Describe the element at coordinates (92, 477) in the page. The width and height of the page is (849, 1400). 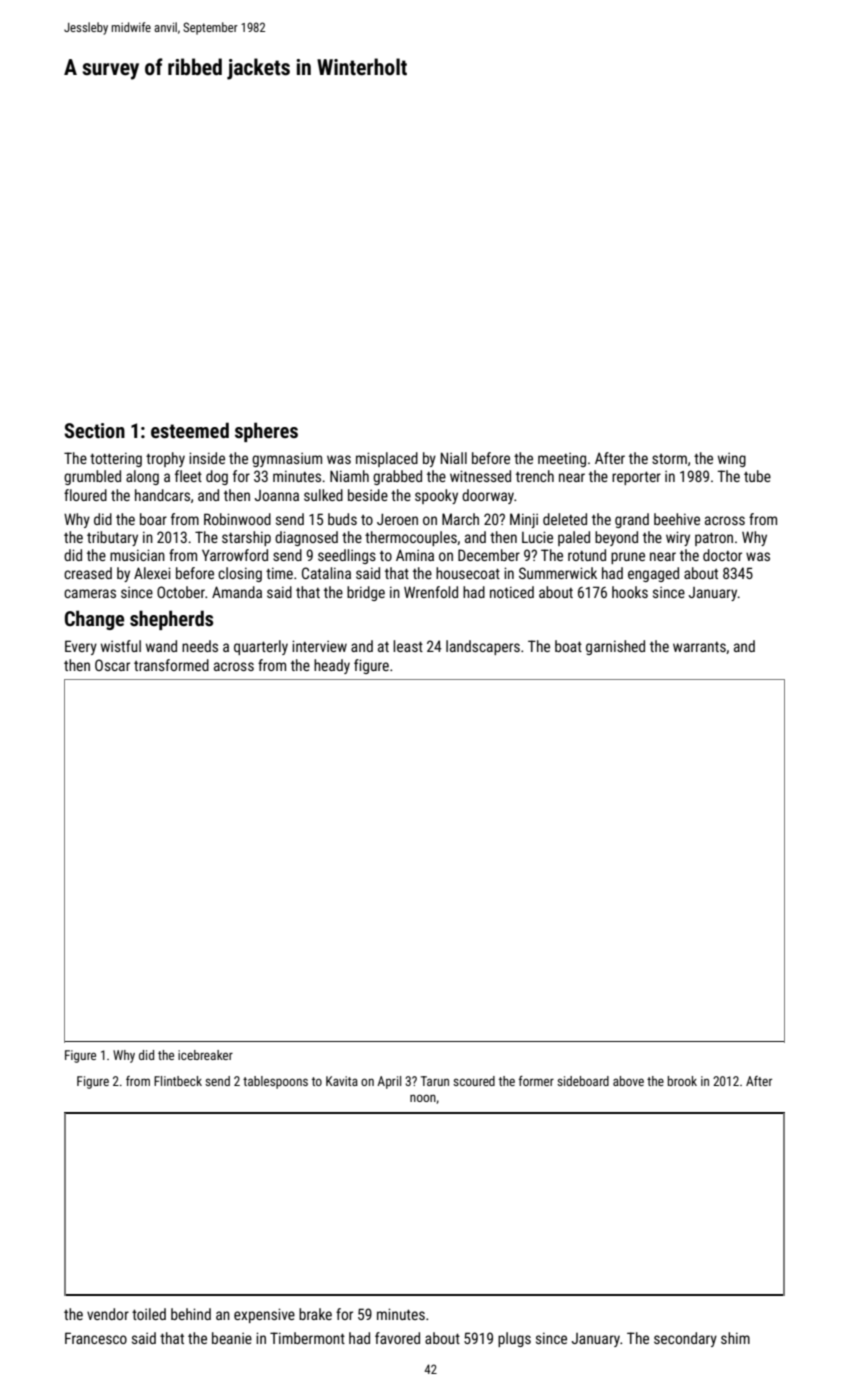
I see `grumbled` at that location.
